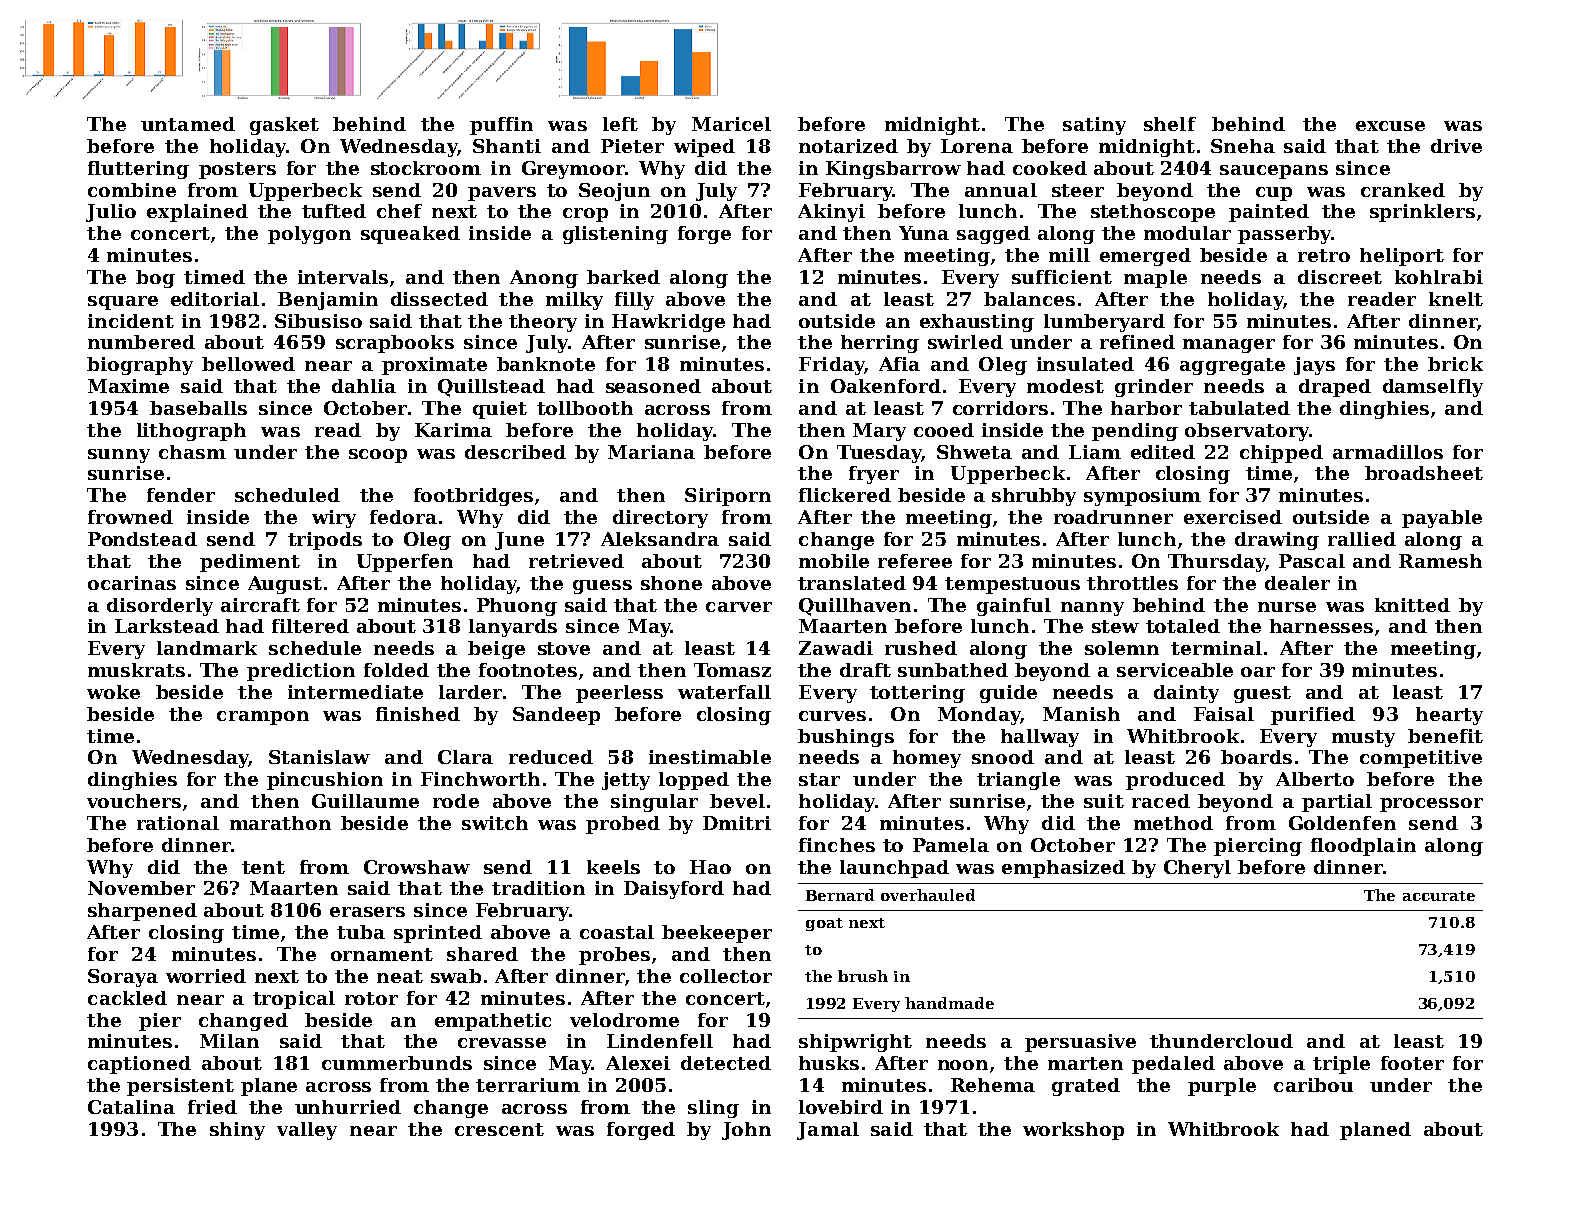  Describe the element at coordinates (848, 146) in the page. I see `notarized` at that location.
